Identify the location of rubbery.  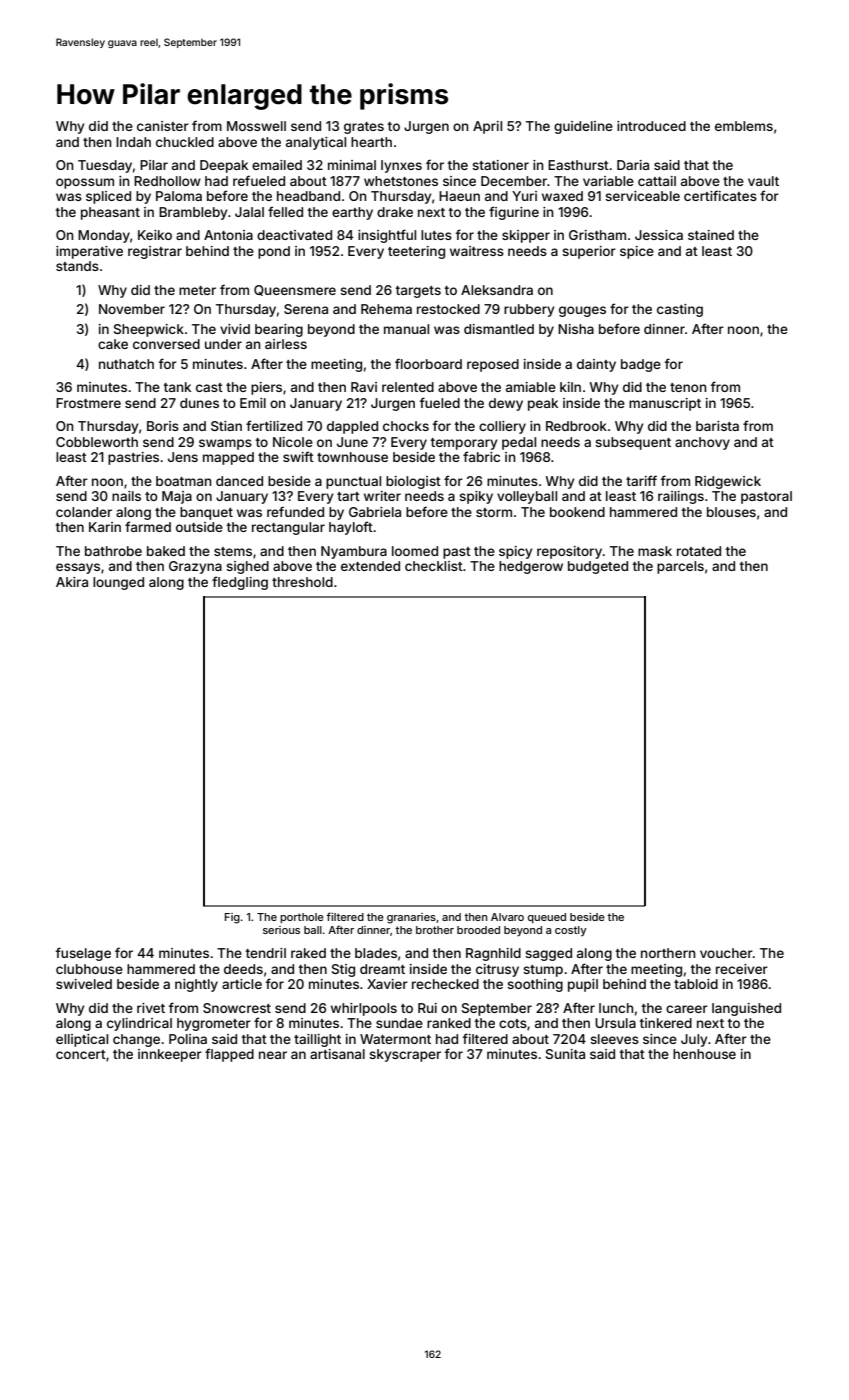
(529, 310).
